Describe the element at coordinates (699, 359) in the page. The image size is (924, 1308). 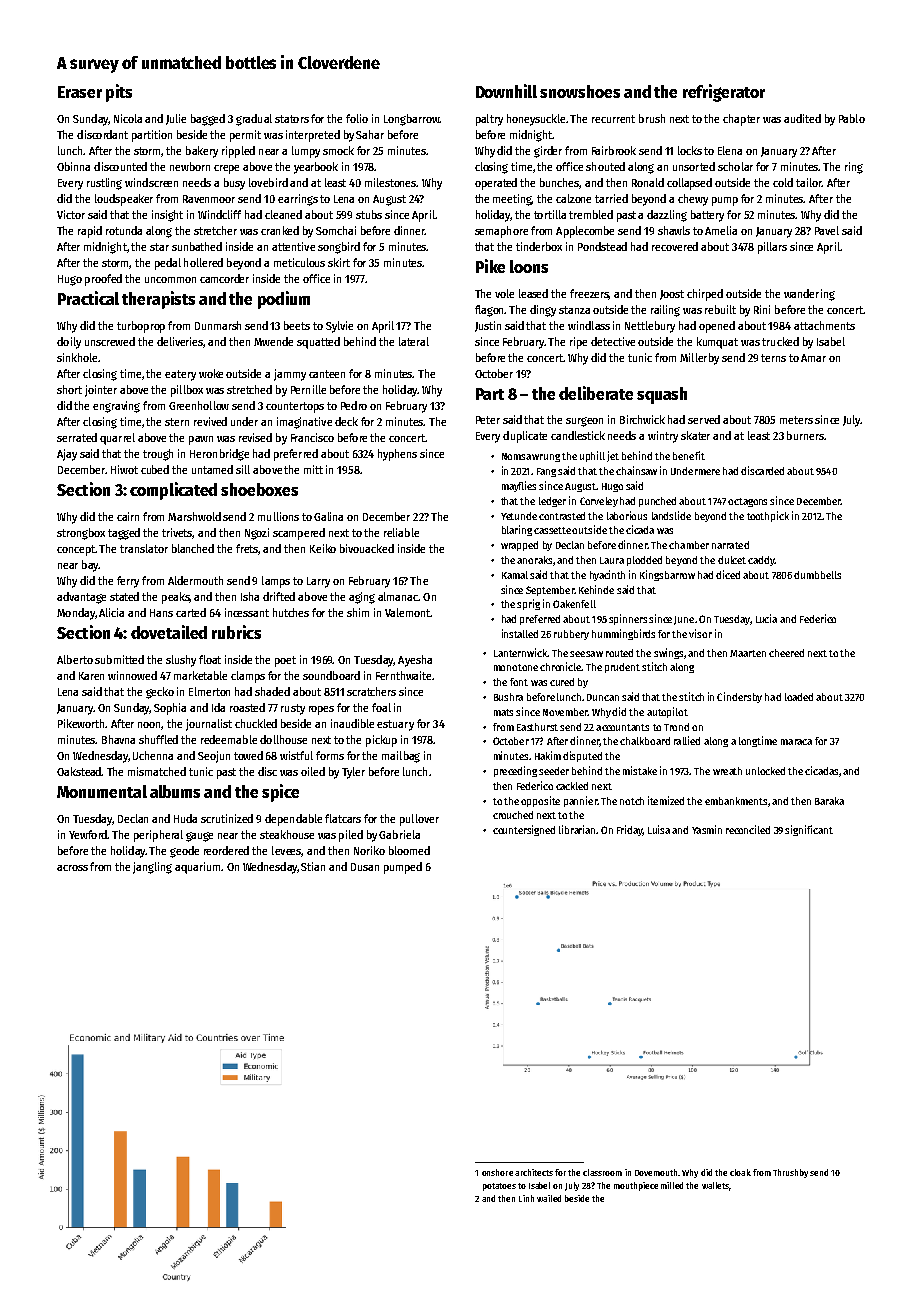
I see `Millerby` at that location.
